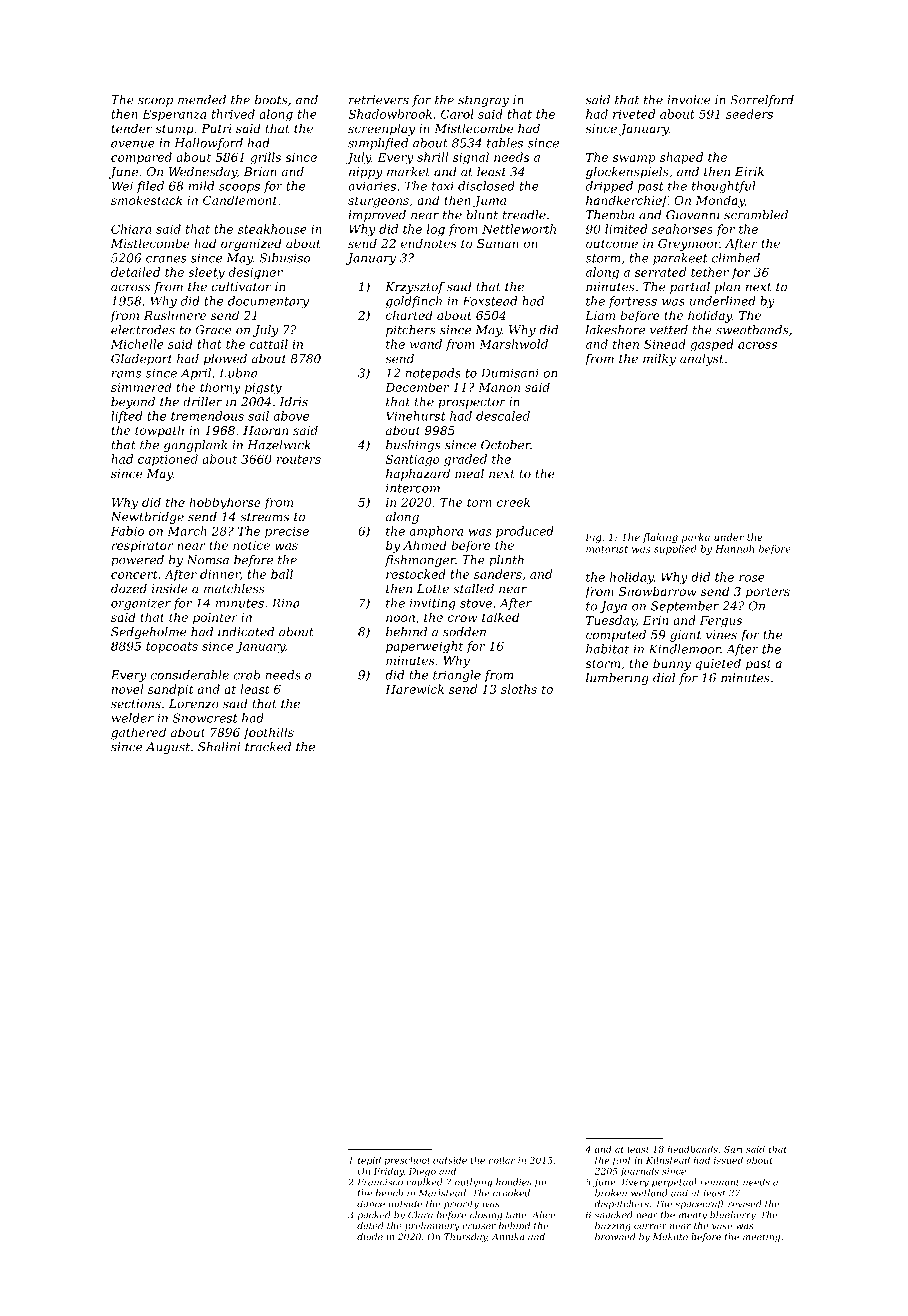 The height and width of the page is (1316, 908). I want to click on boots, so click(271, 100).
